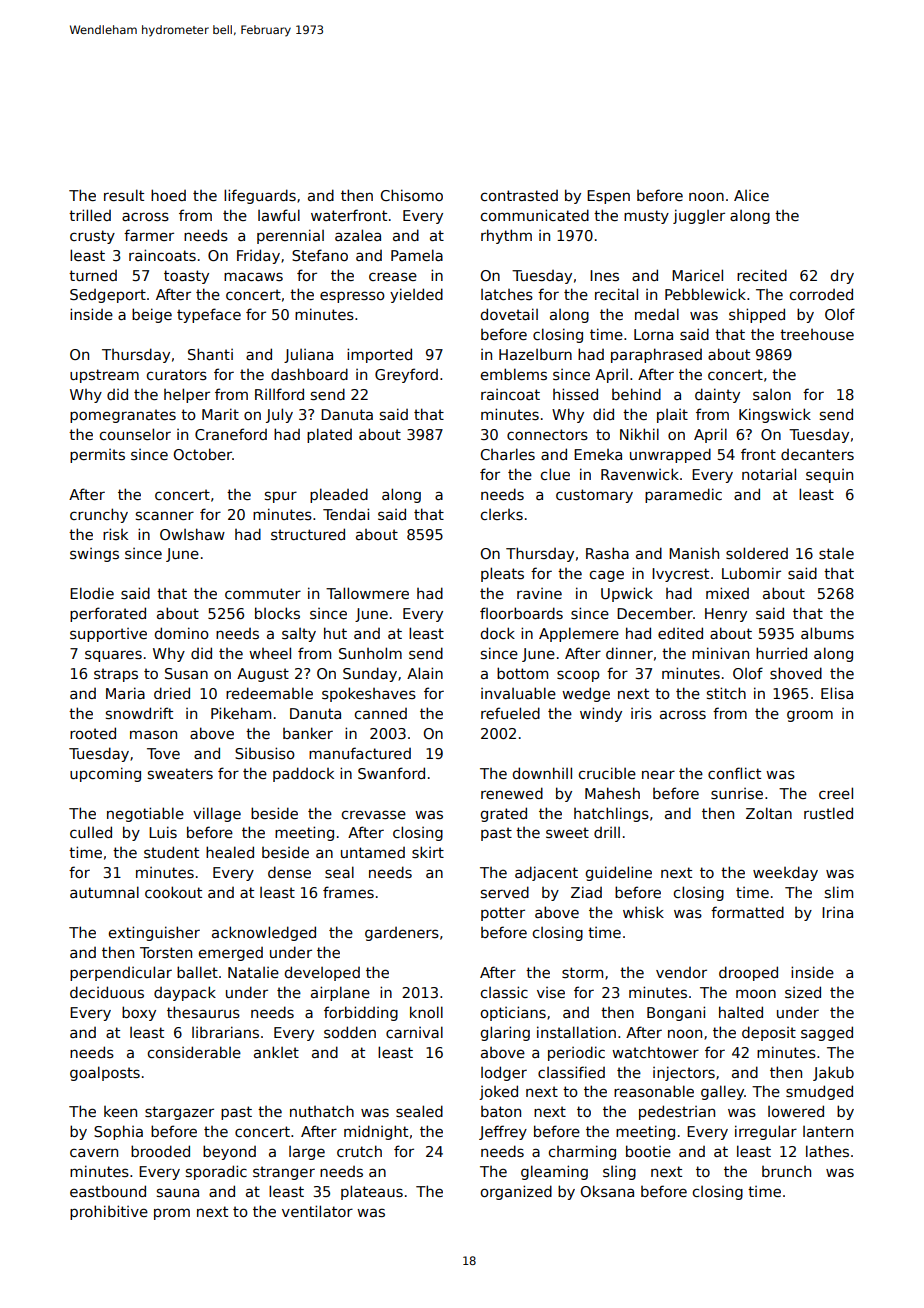  I want to click on Sunholm, so click(370, 653).
